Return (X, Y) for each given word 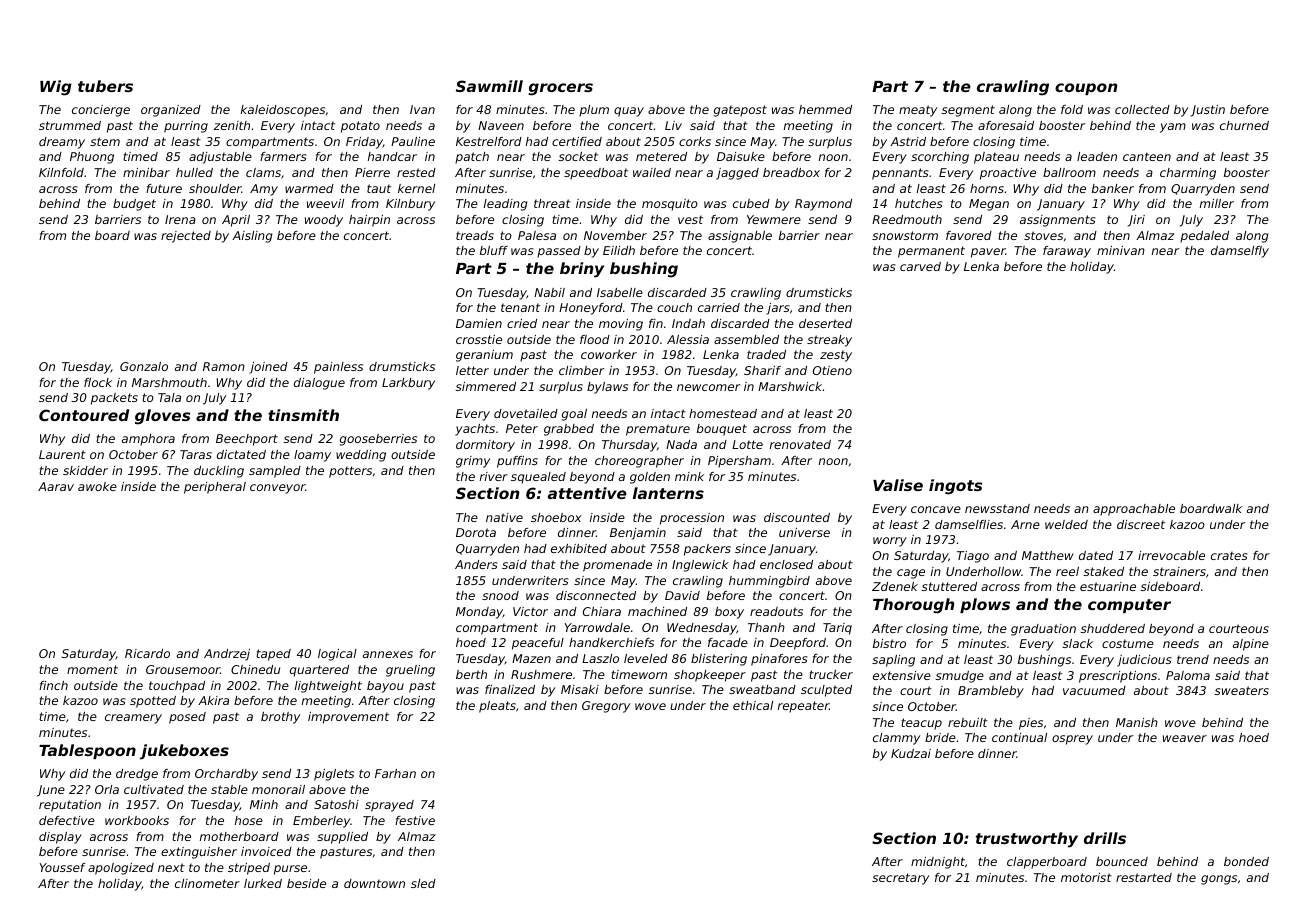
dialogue (319, 384)
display (60, 838)
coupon (1086, 89)
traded (766, 354)
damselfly (1240, 252)
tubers (105, 86)
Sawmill (489, 86)
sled (423, 883)
